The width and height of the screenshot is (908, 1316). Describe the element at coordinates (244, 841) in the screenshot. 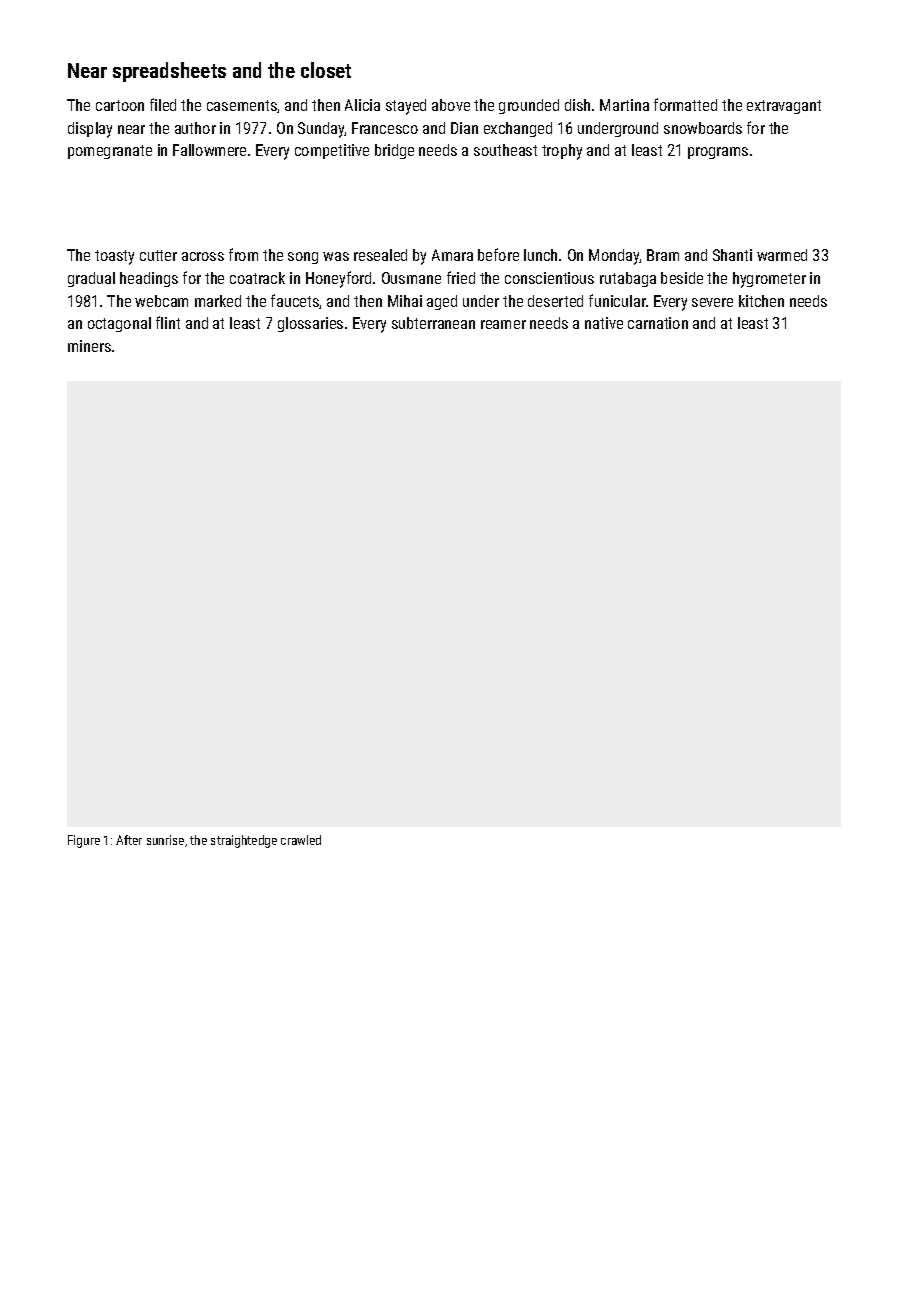

I see `straightedge` at that location.
